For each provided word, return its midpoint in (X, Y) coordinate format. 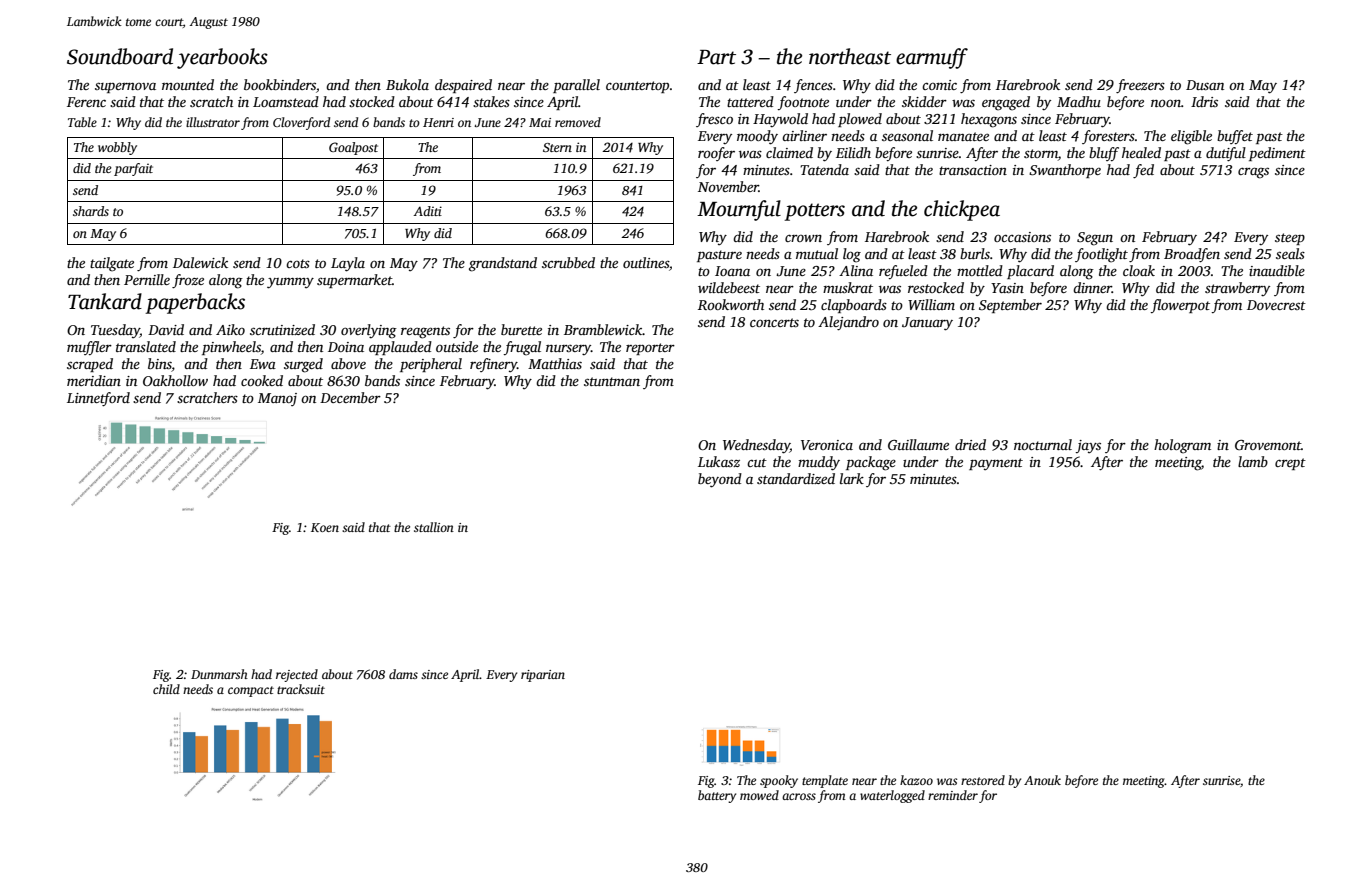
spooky (779, 781)
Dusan (1205, 85)
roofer (716, 154)
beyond (720, 480)
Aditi (427, 211)
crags (1253, 173)
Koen (325, 527)
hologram (1182, 446)
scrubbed (568, 262)
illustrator (213, 122)
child (166, 689)
